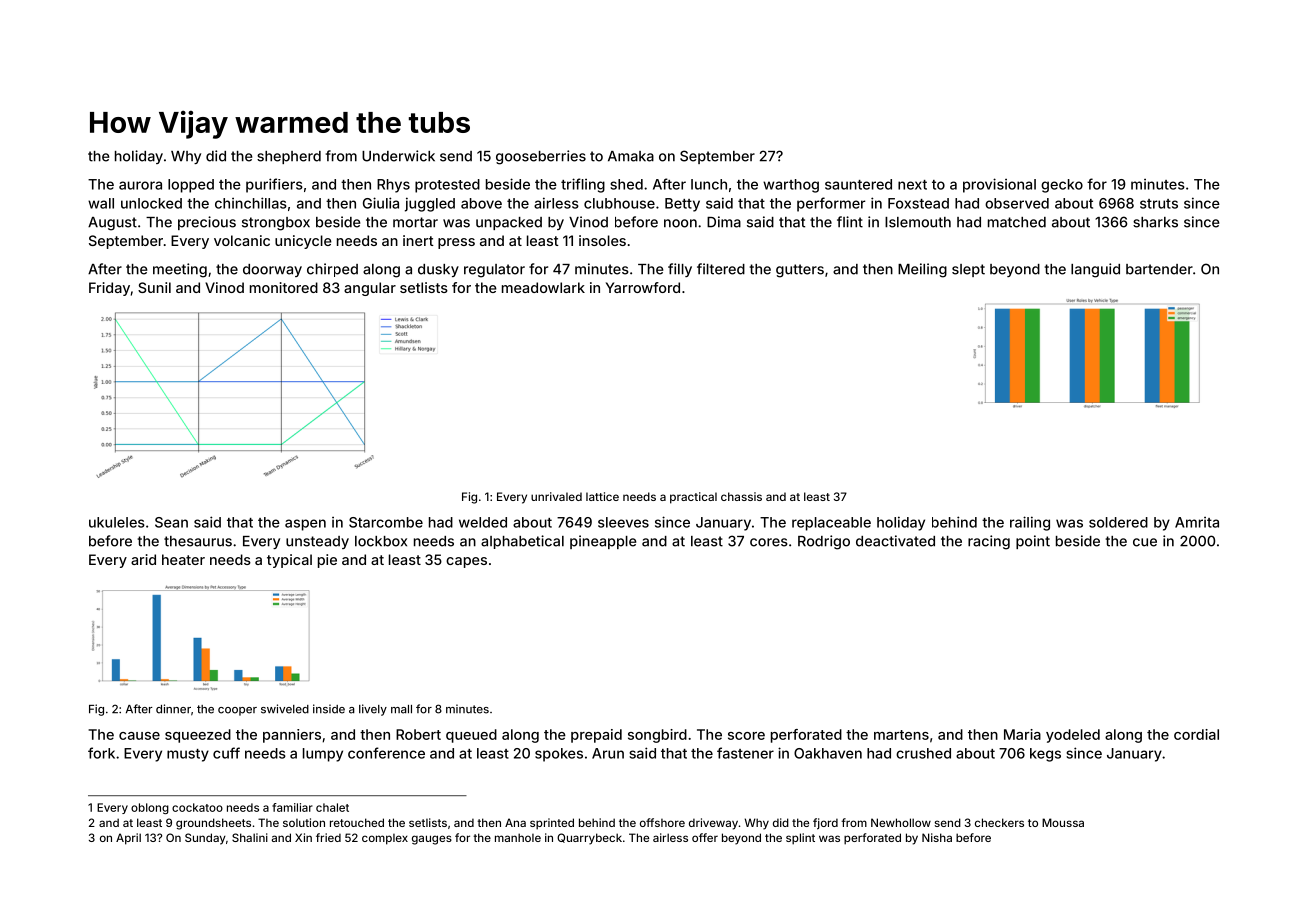 The image size is (1308, 924). I want to click on Amaka, so click(631, 156).
